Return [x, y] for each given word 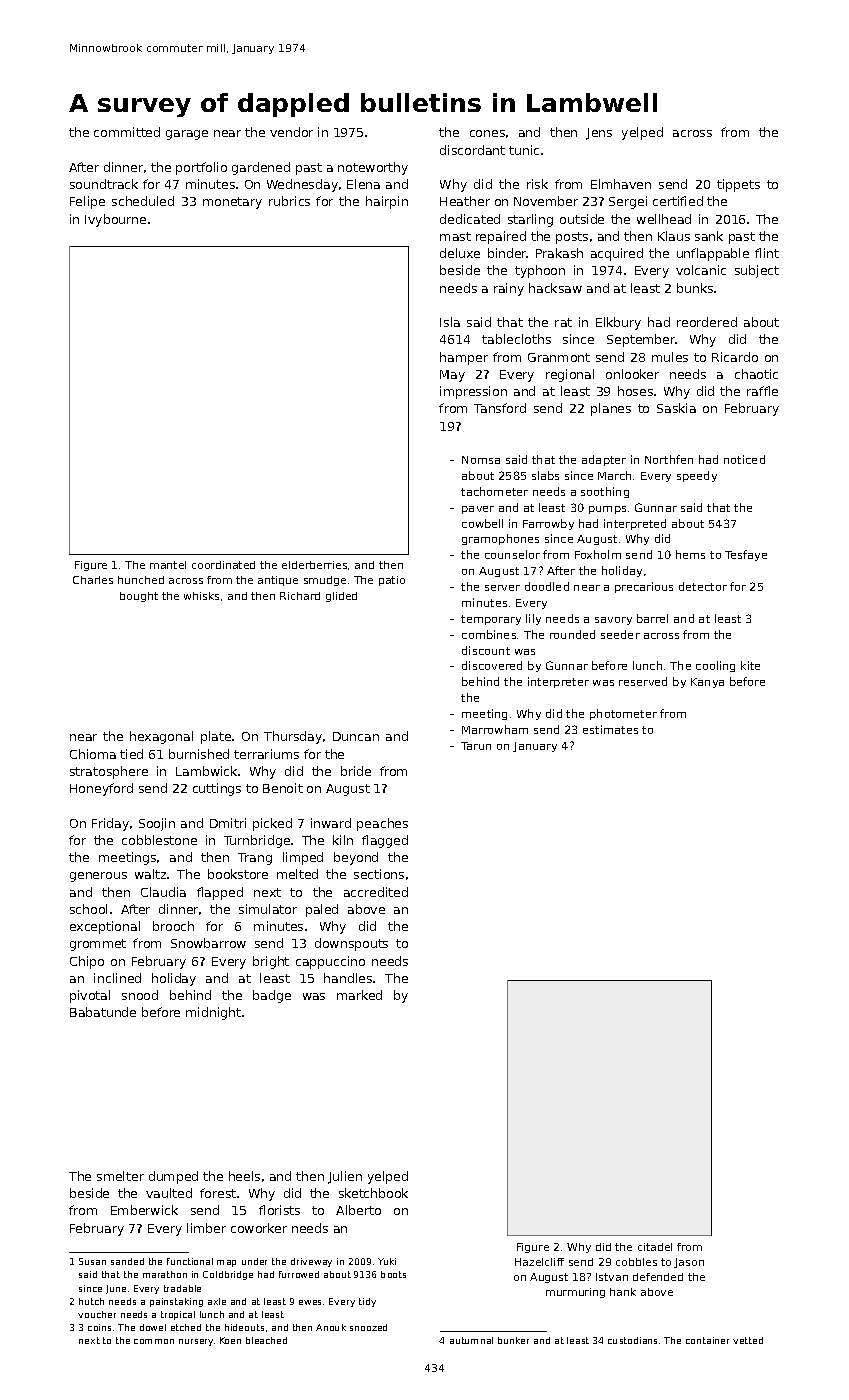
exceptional [105, 927]
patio [392, 581]
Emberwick [144, 1210]
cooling [715, 666]
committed [127, 132]
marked [359, 995]
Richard [300, 596]
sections [379, 874]
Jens [599, 134]
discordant [472, 150]
